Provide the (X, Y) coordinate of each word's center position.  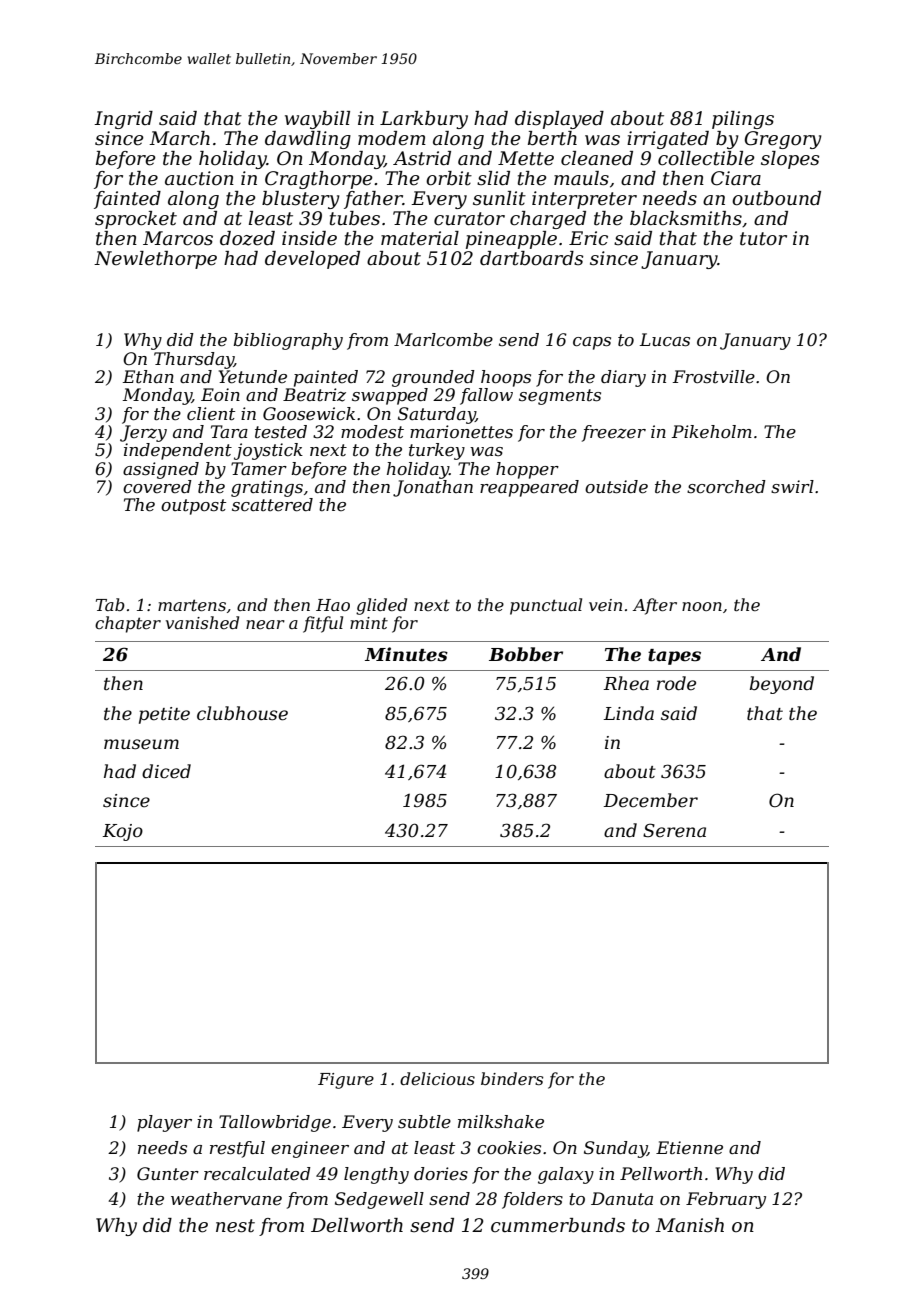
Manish (689, 1225)
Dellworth (357, 1225)
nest (235, 1226)
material (420, 238)
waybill (317, 120)
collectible (706, 158)
